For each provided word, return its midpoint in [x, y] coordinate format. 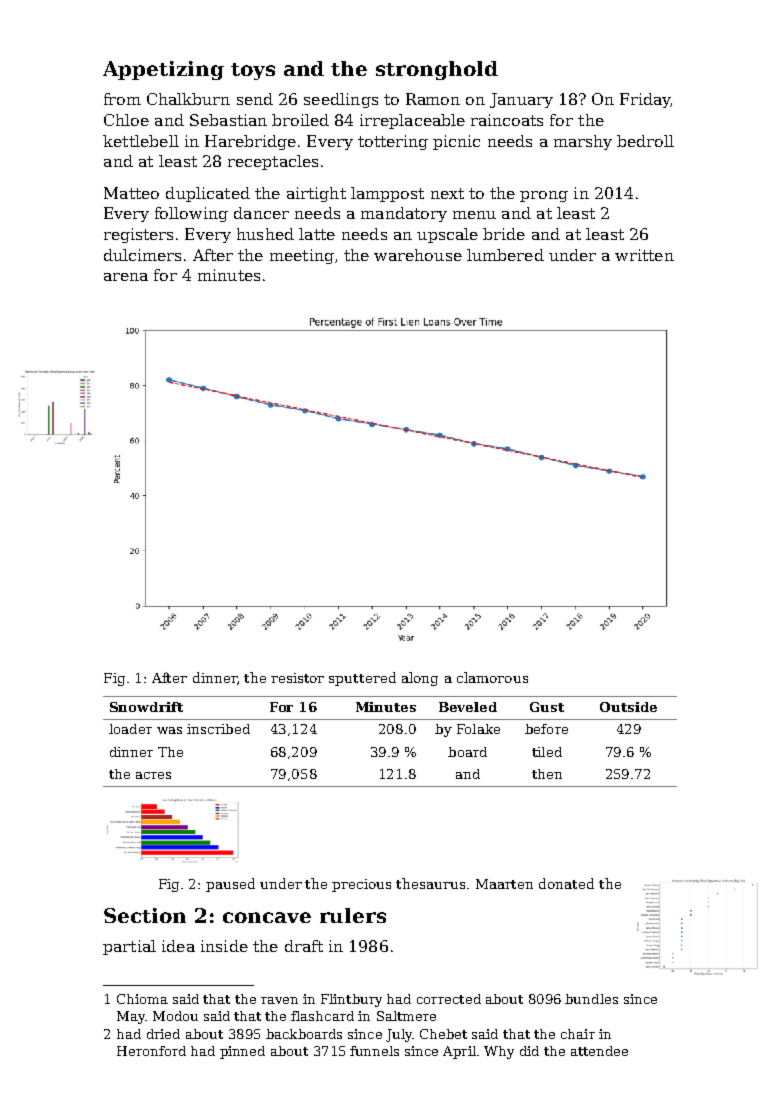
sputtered [362, 679]
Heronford [151, 1051]
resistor [297, 678]
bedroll [645, 141]
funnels [374, 1051]
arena [126, 277]
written [644, 255]
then [547, 774]
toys [253, 71]
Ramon [433, 99]
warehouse [418, 255]
